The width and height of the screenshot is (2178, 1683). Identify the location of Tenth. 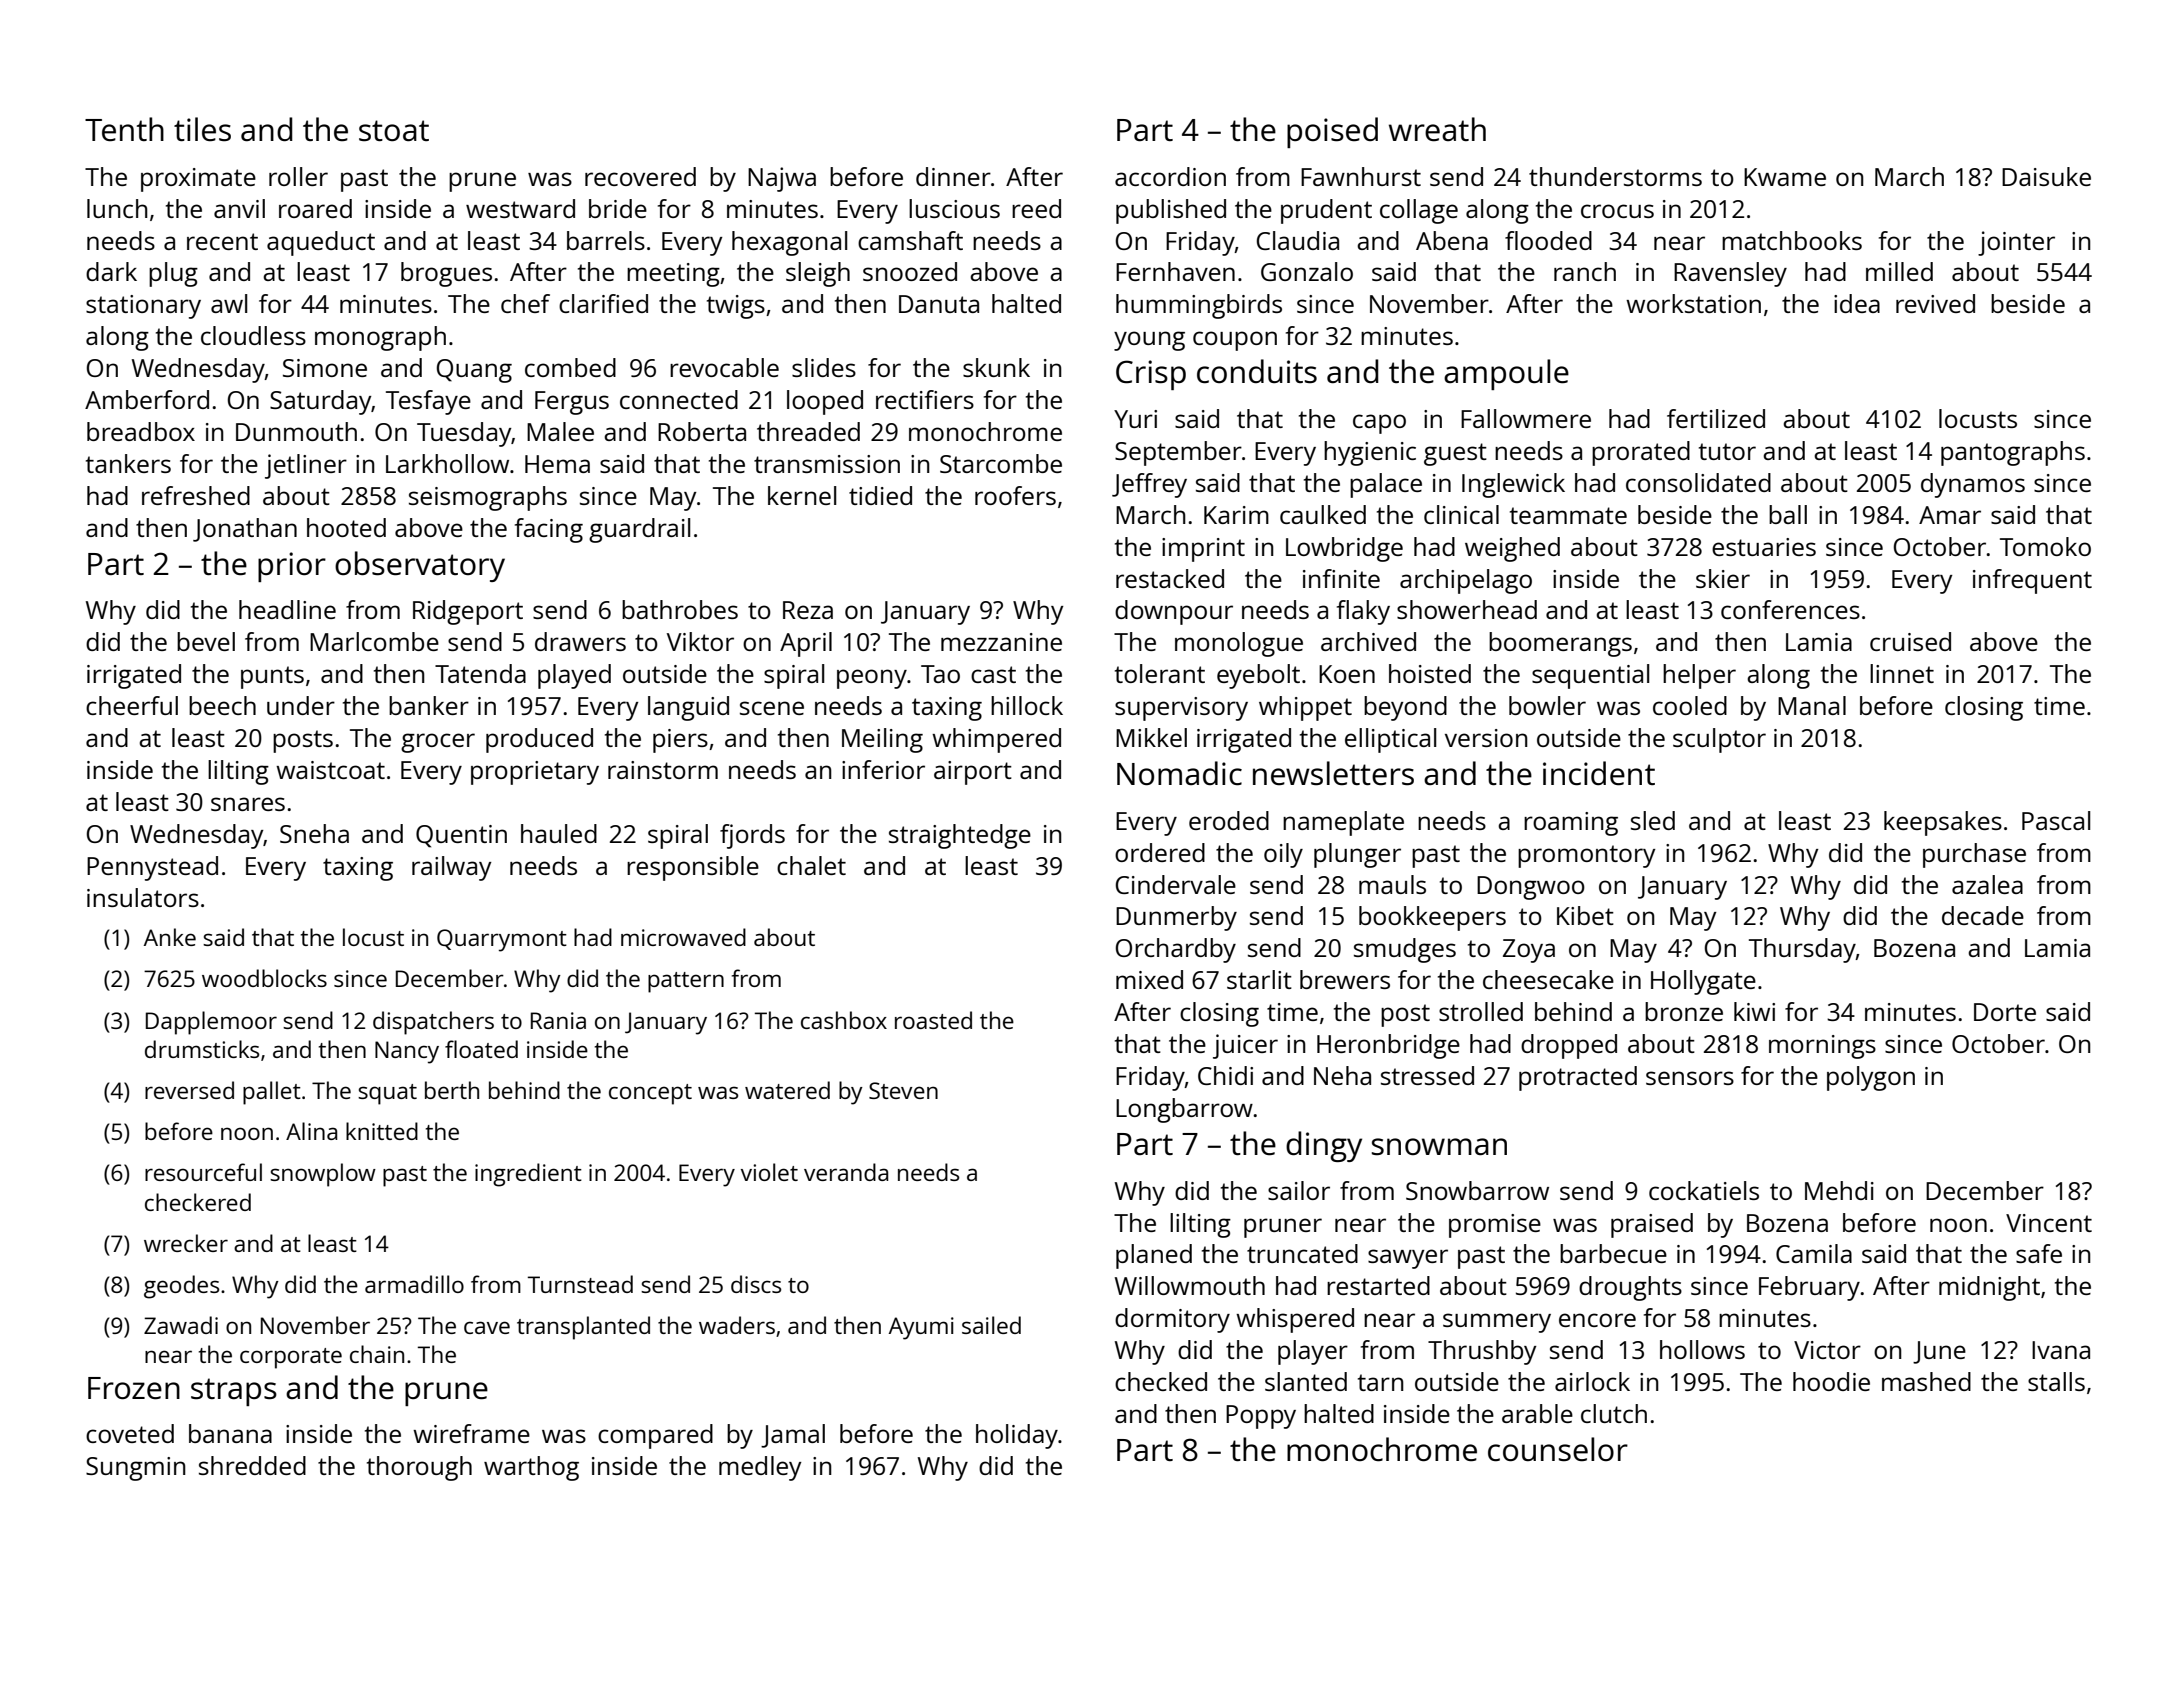
(124, 129).
